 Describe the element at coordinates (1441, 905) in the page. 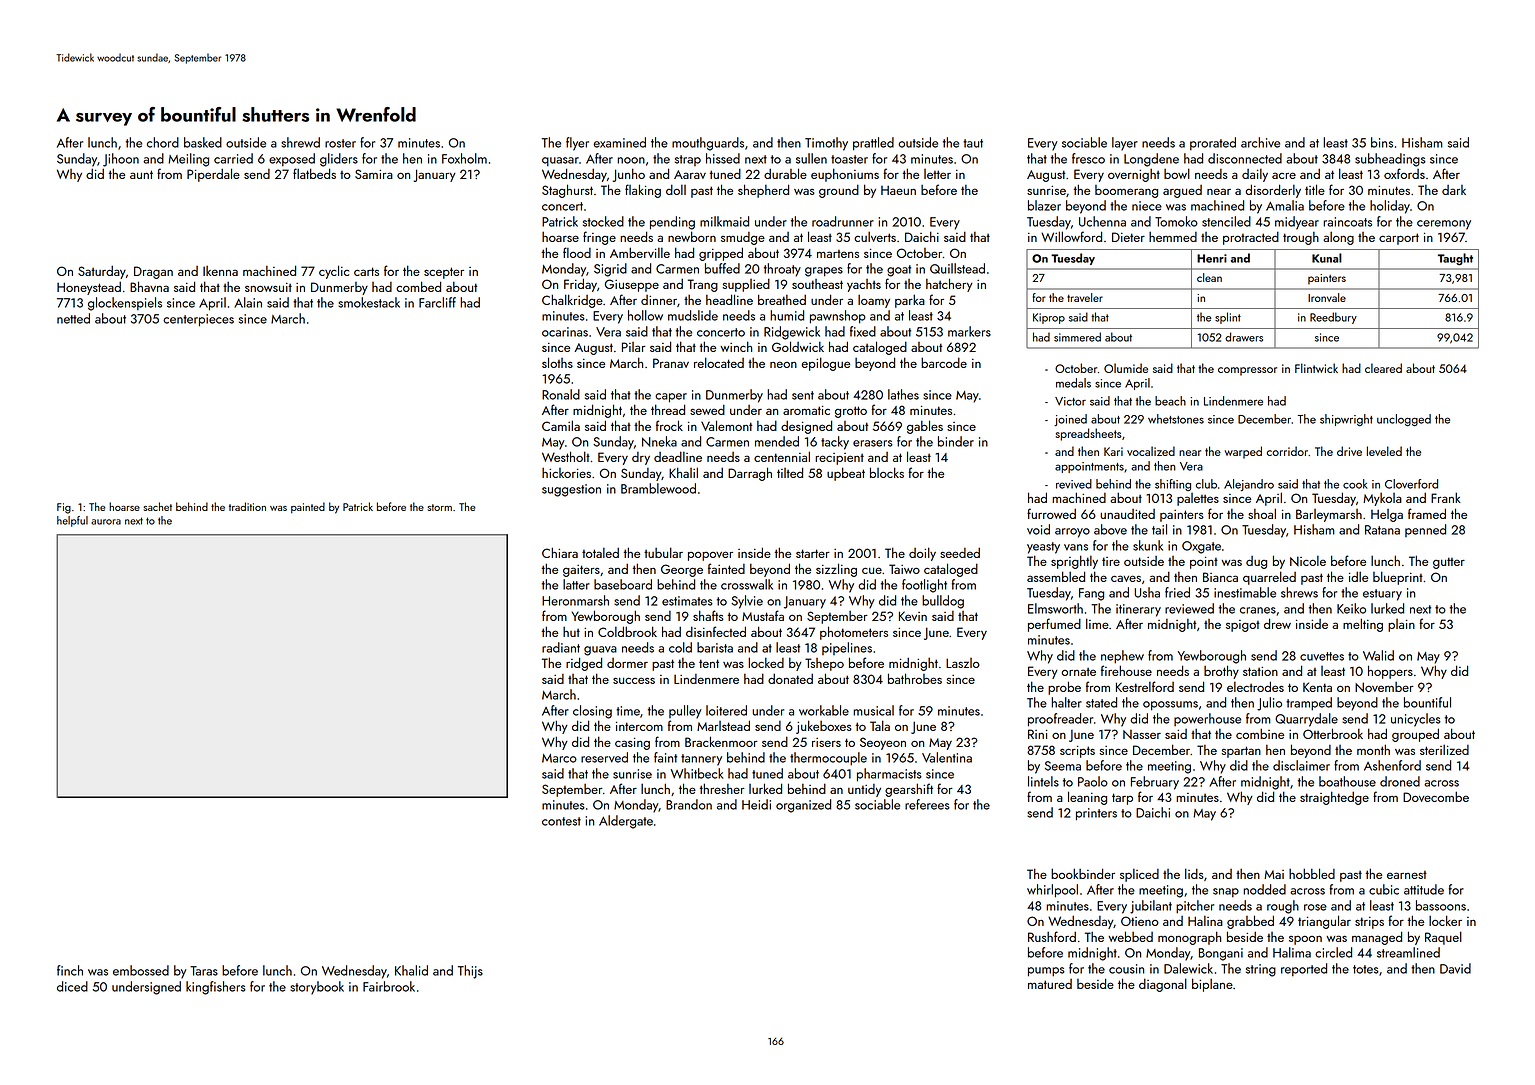

I see `bassoons` at that location.
